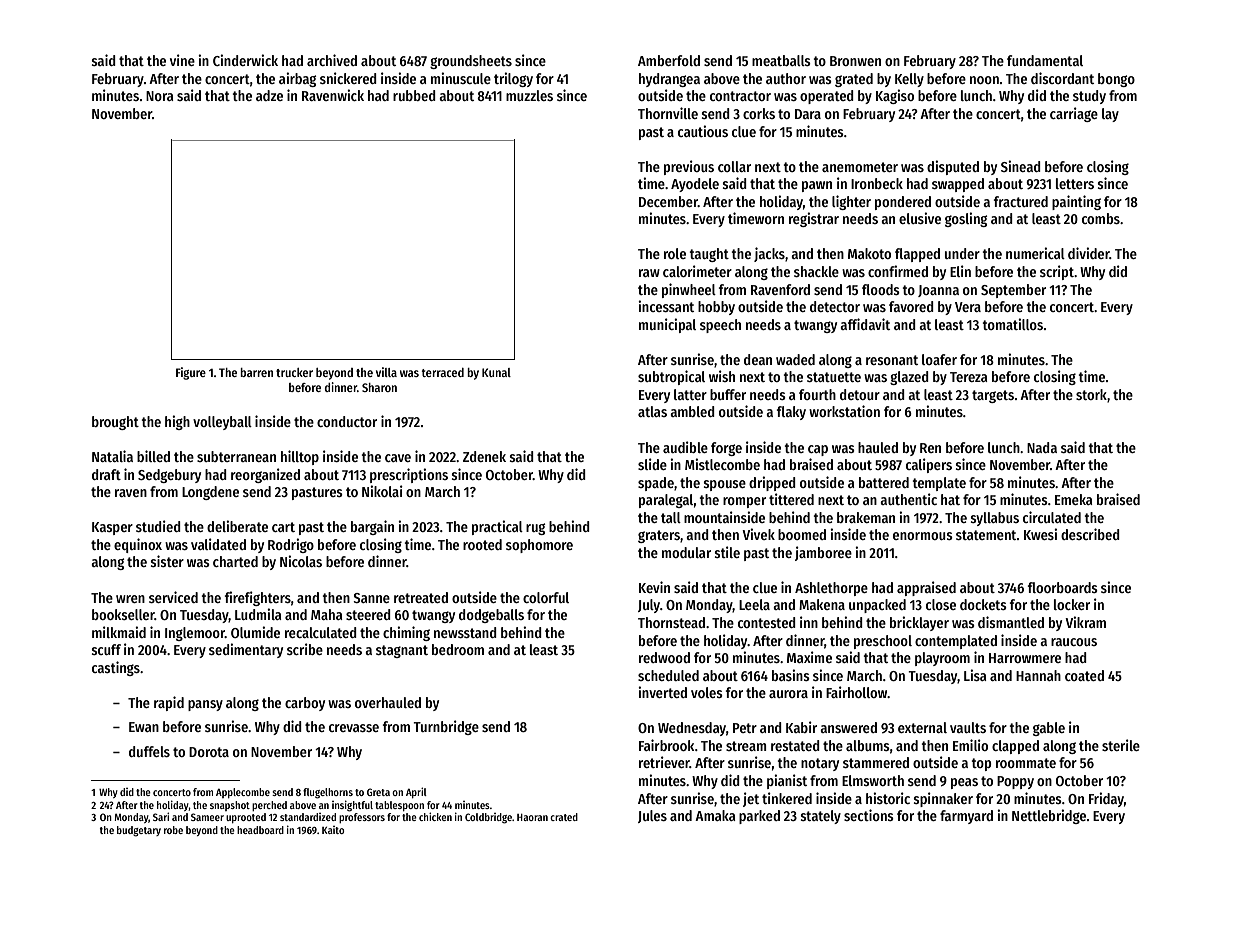 Image resolution: width=1233 pixels, height=952 pixels. What do you see at coordinates (966, 219) in the document?
I see `gosling` at bounding box center [966, 219].
